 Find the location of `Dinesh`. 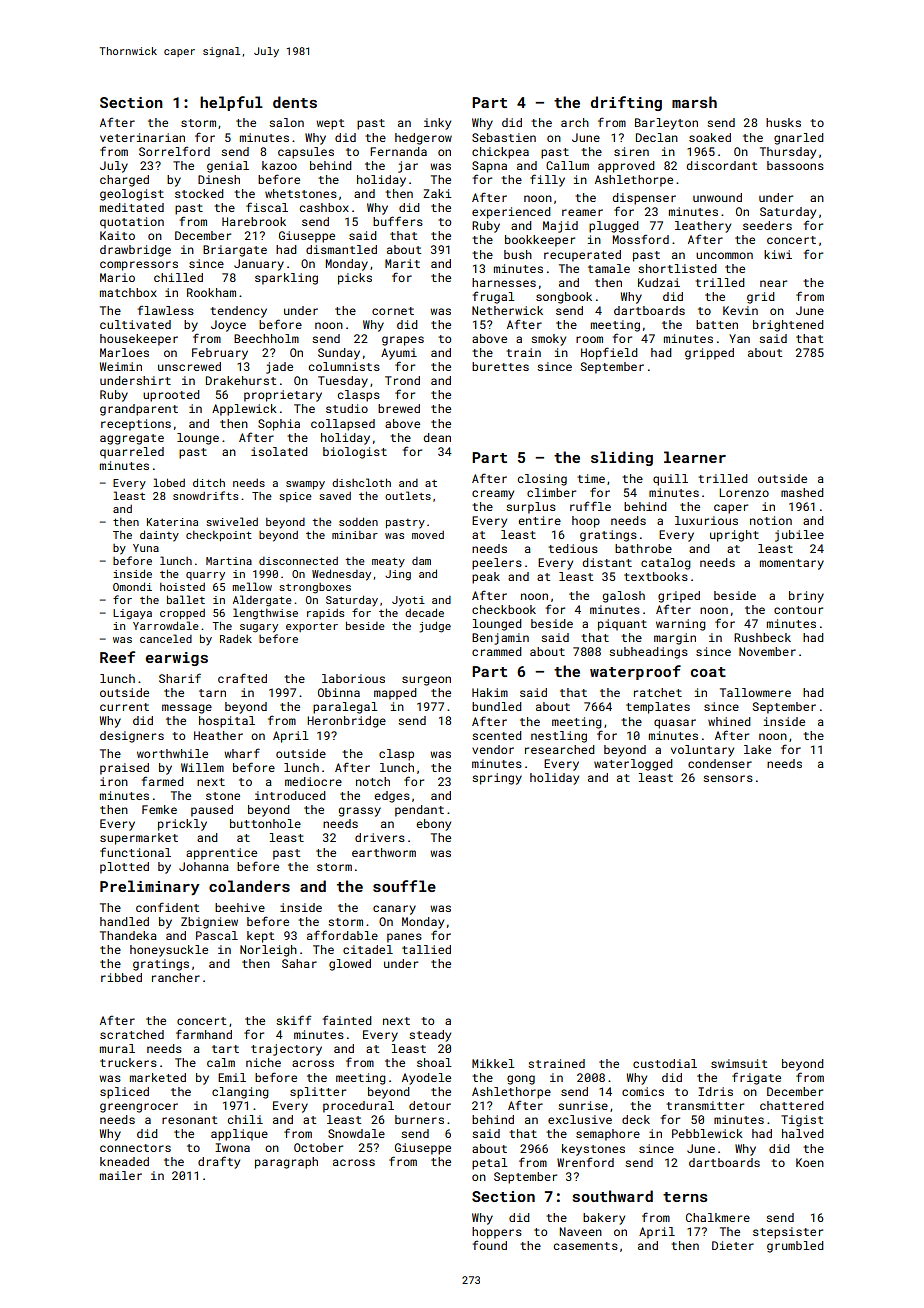

Dinesh is located at coordinates (219, 179).
